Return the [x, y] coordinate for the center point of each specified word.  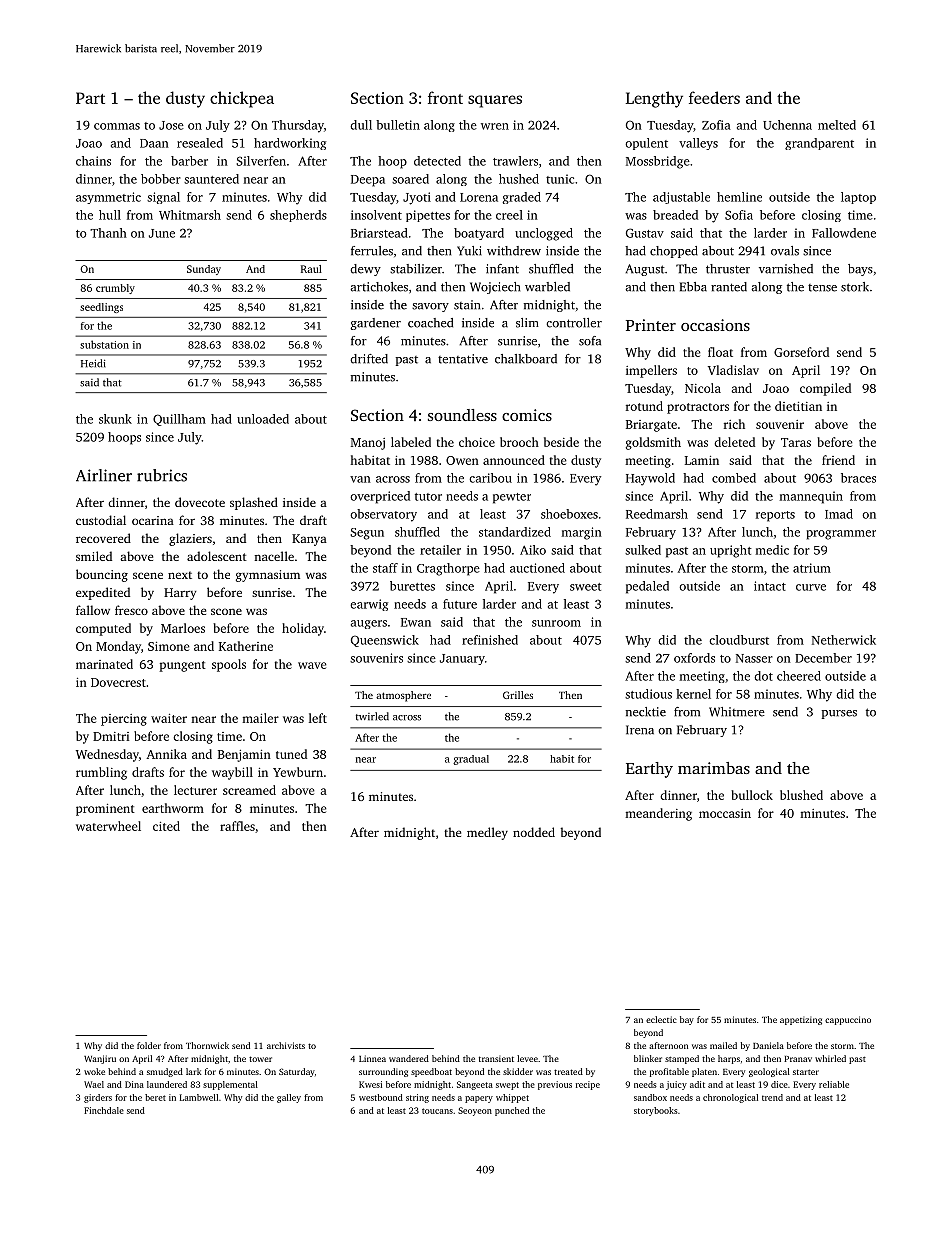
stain [467, 305]
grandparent [819, 144]
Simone [169, 646]
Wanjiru [100, 1059]
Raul [311, 269]
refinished [490, 640]
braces [858, 478]
